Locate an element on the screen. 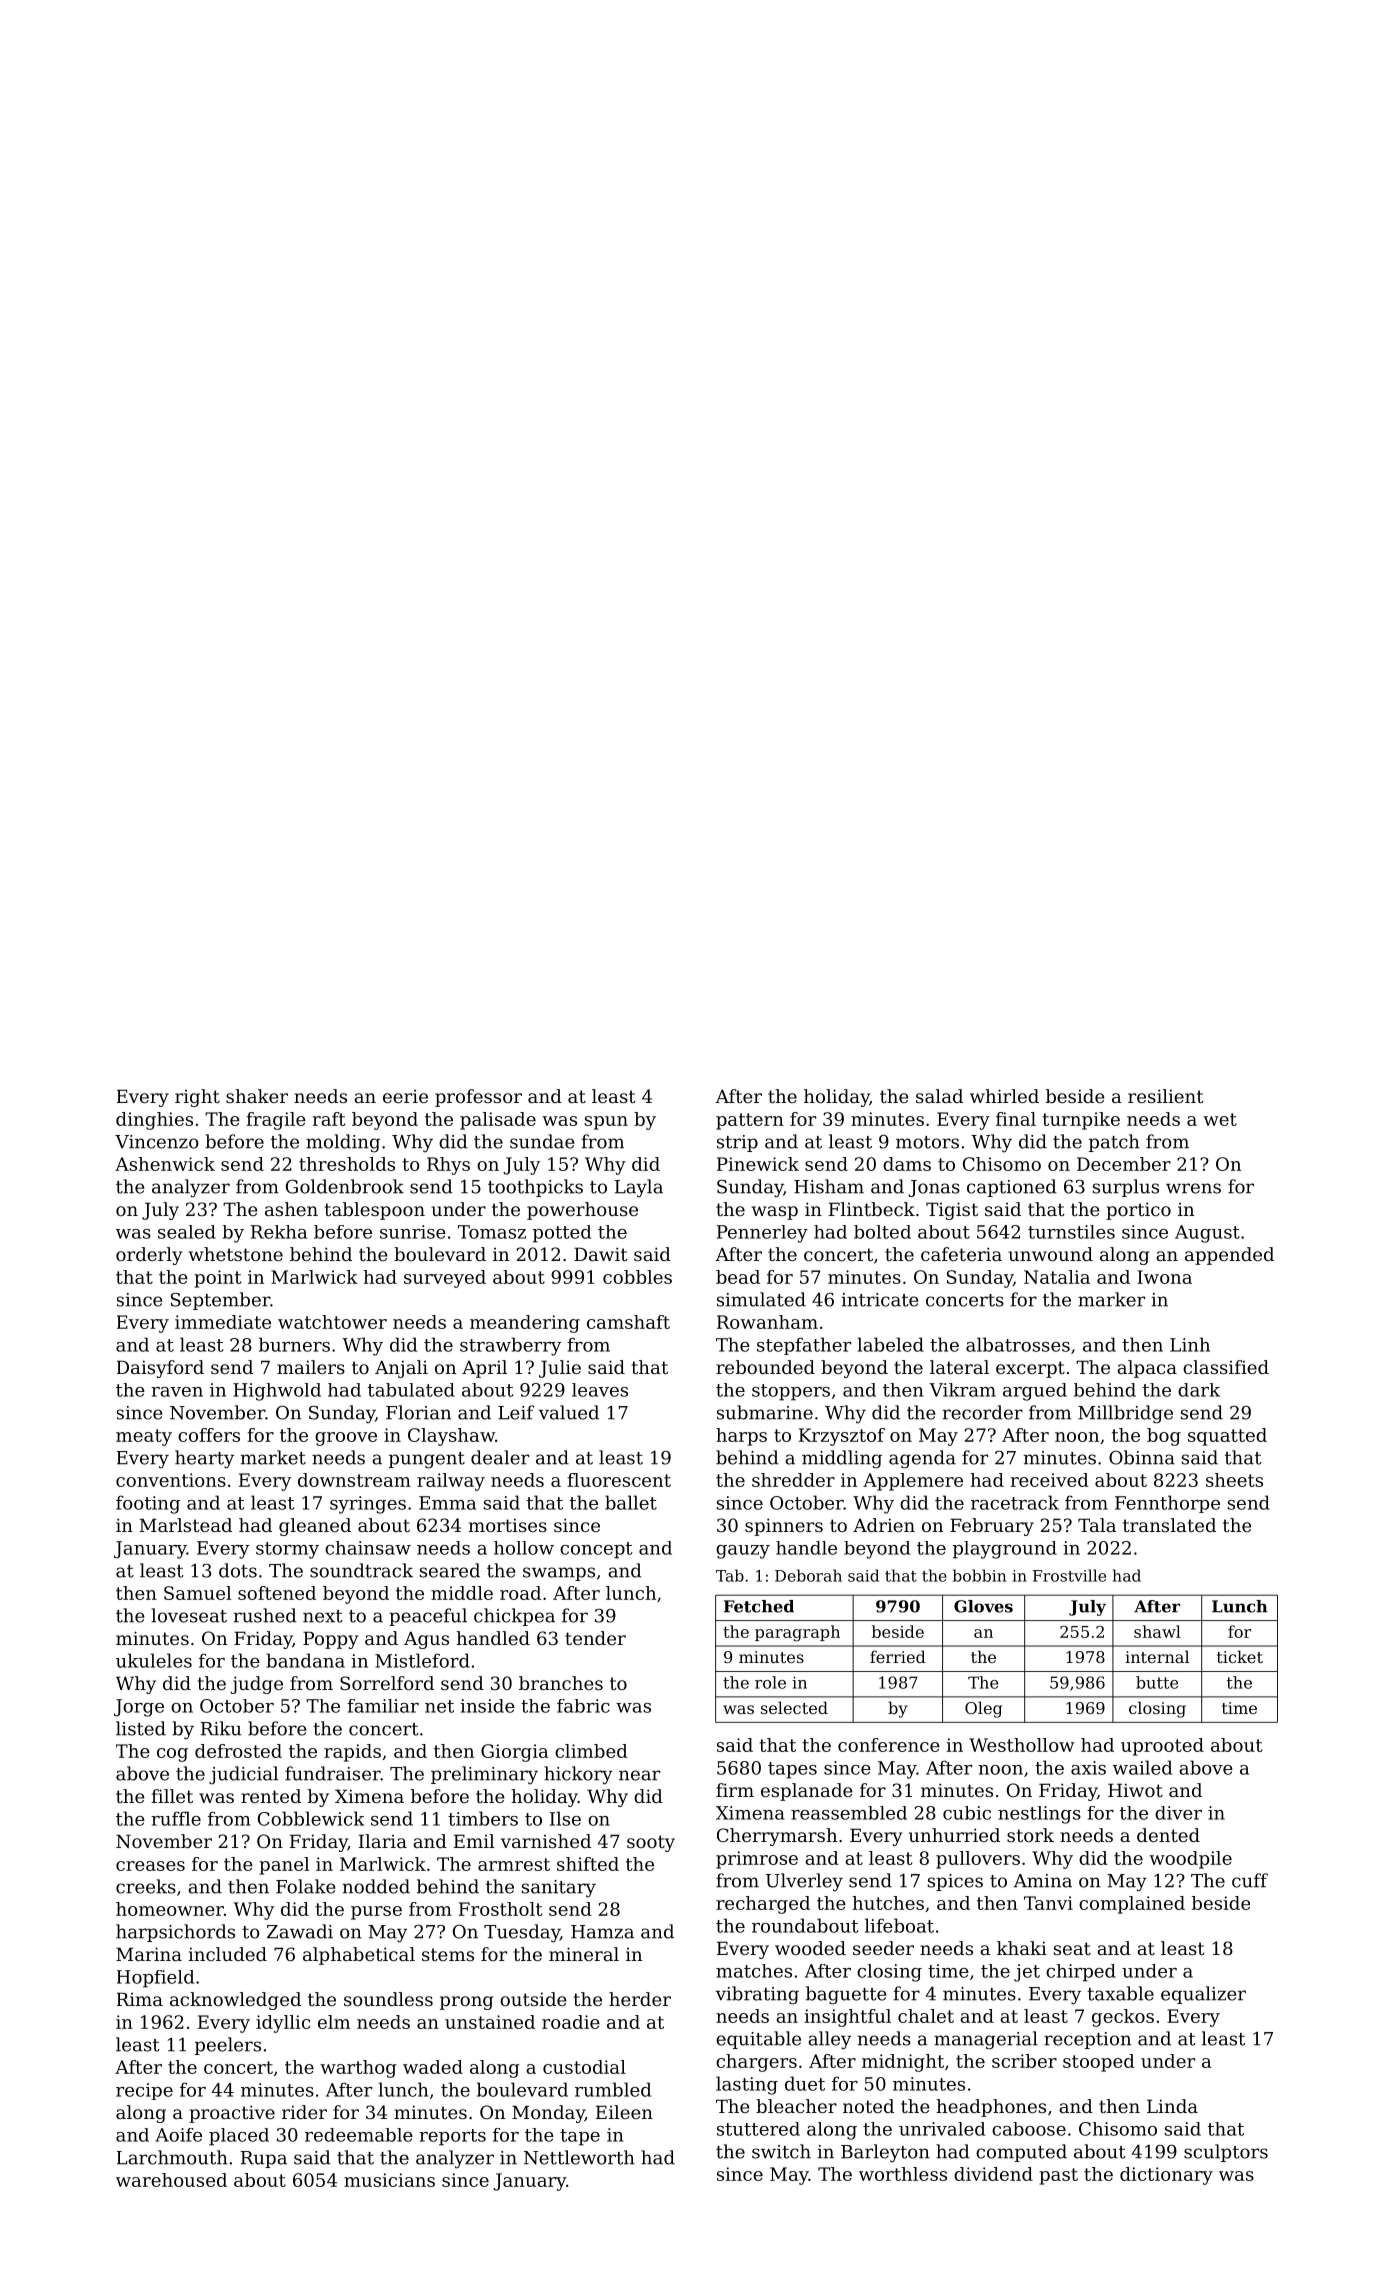  recipe is located at coordinates (144, 2091).
